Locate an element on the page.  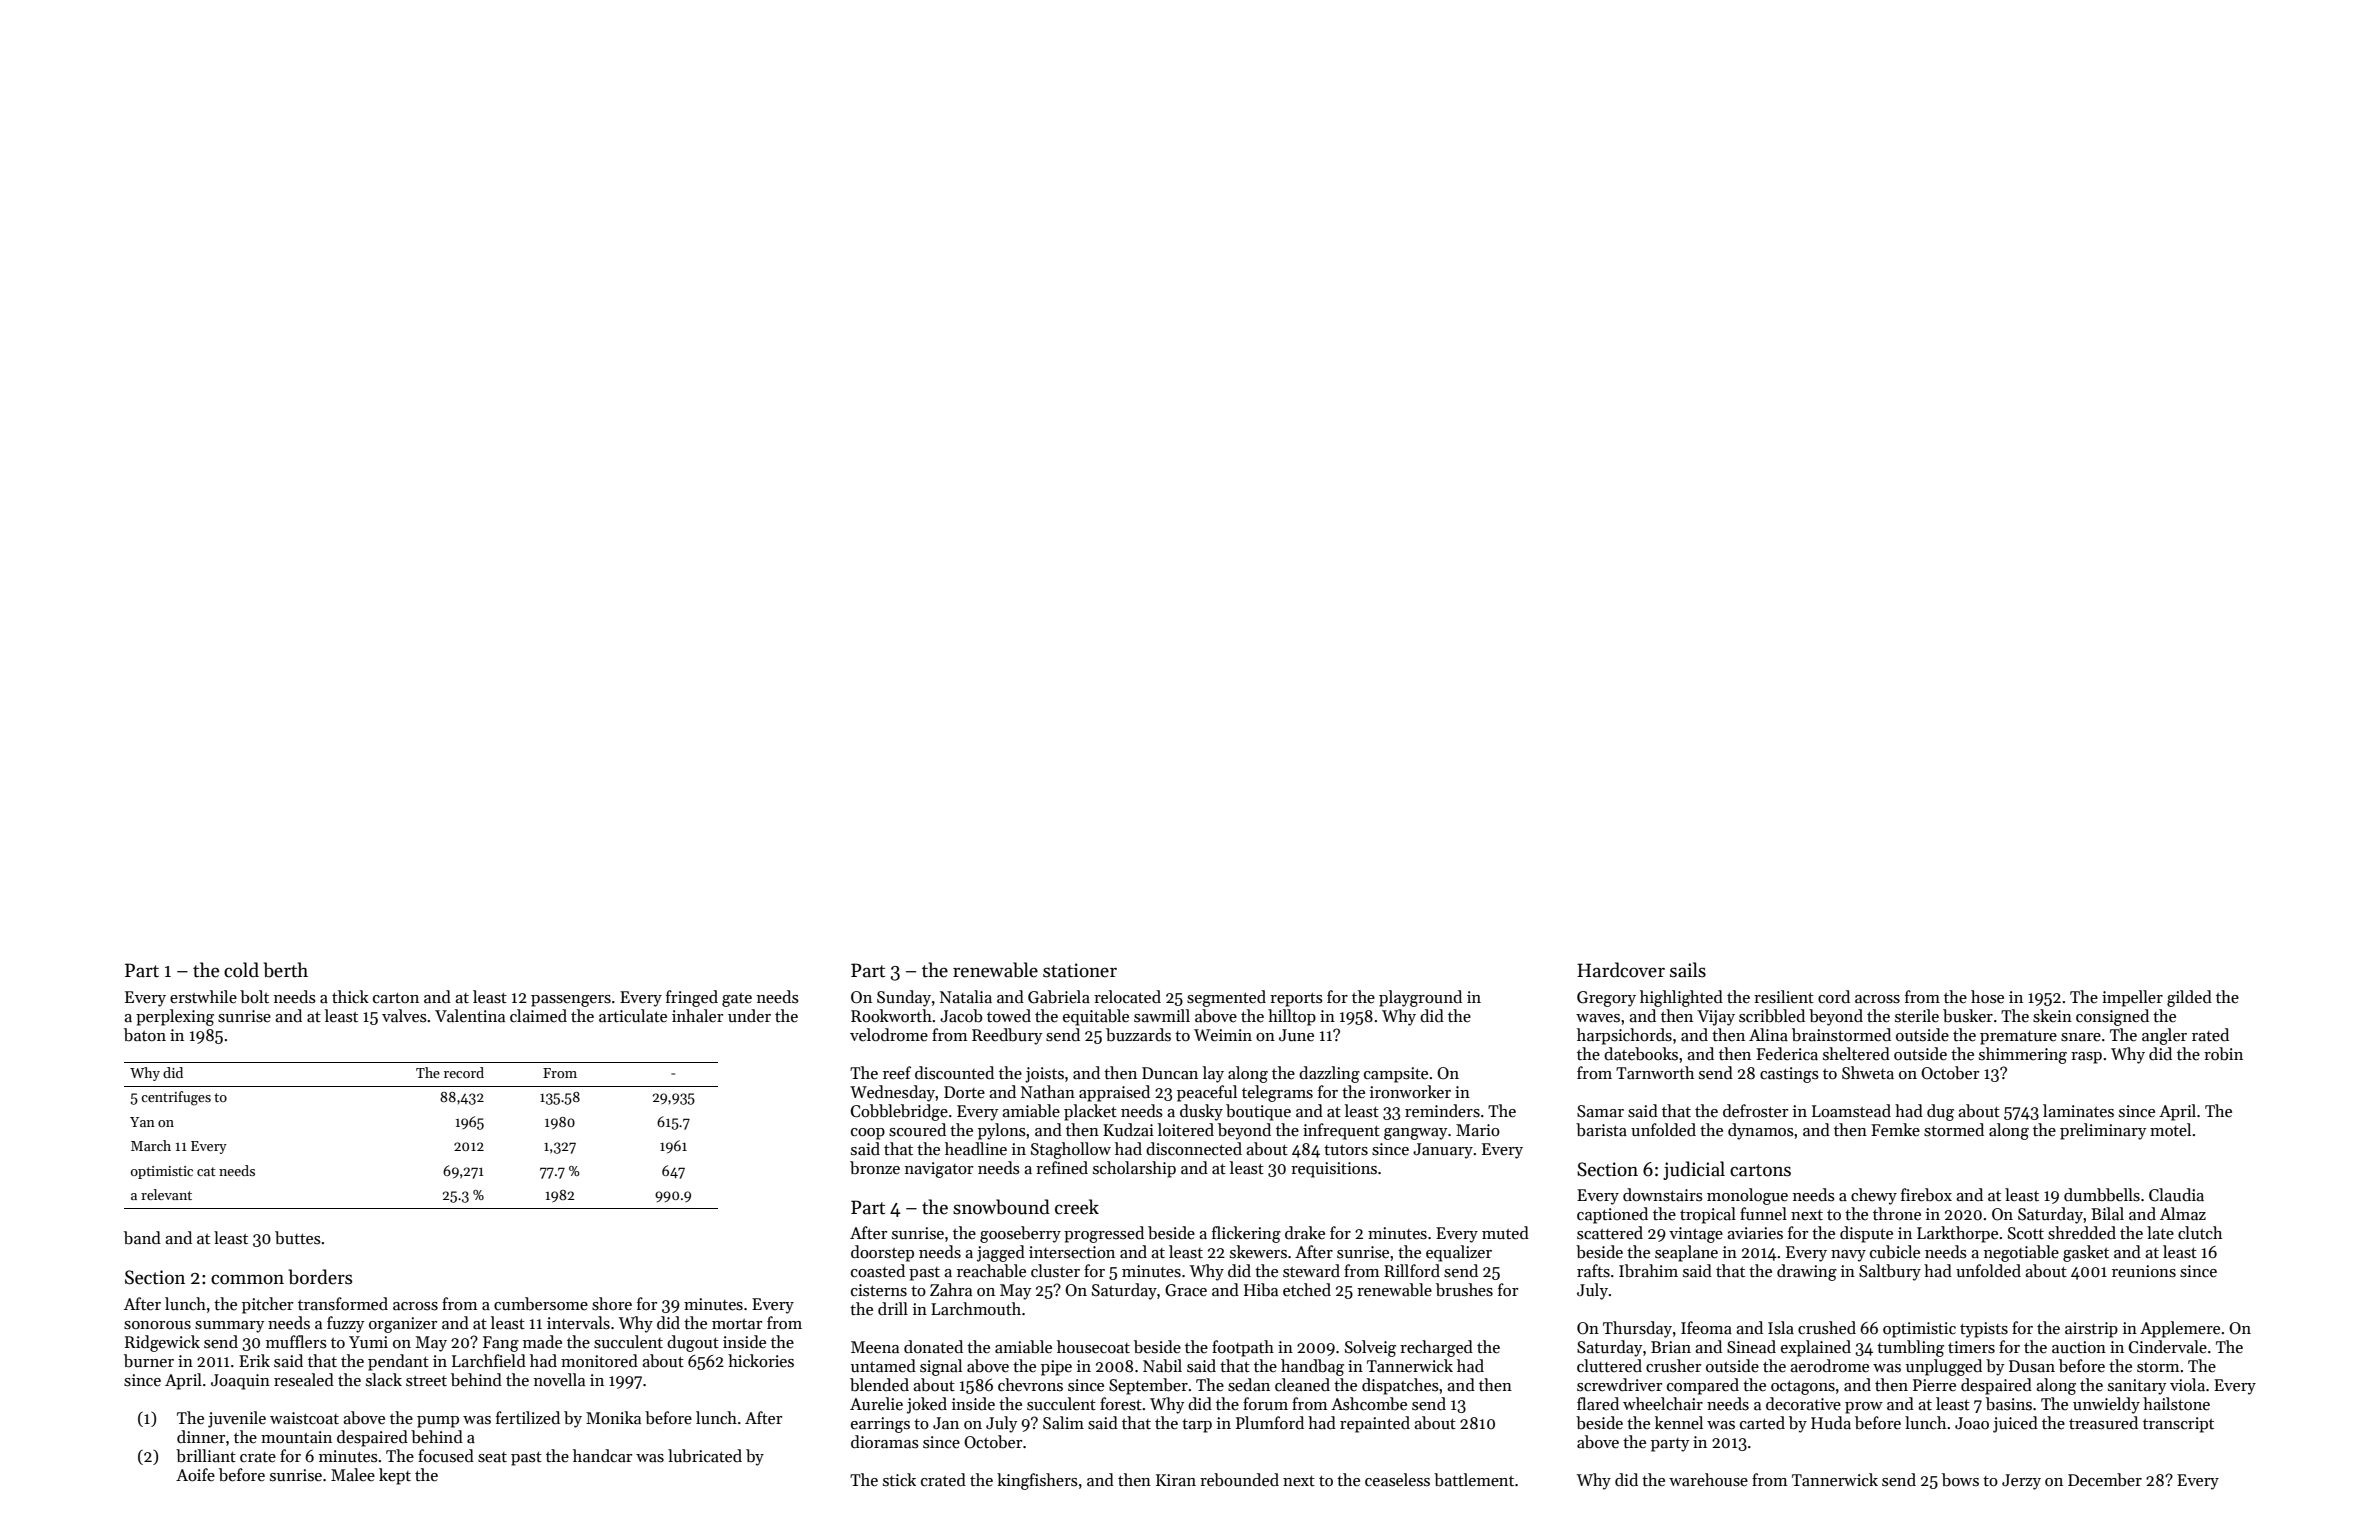
tropical is located at coordinates (1708, 1215).
